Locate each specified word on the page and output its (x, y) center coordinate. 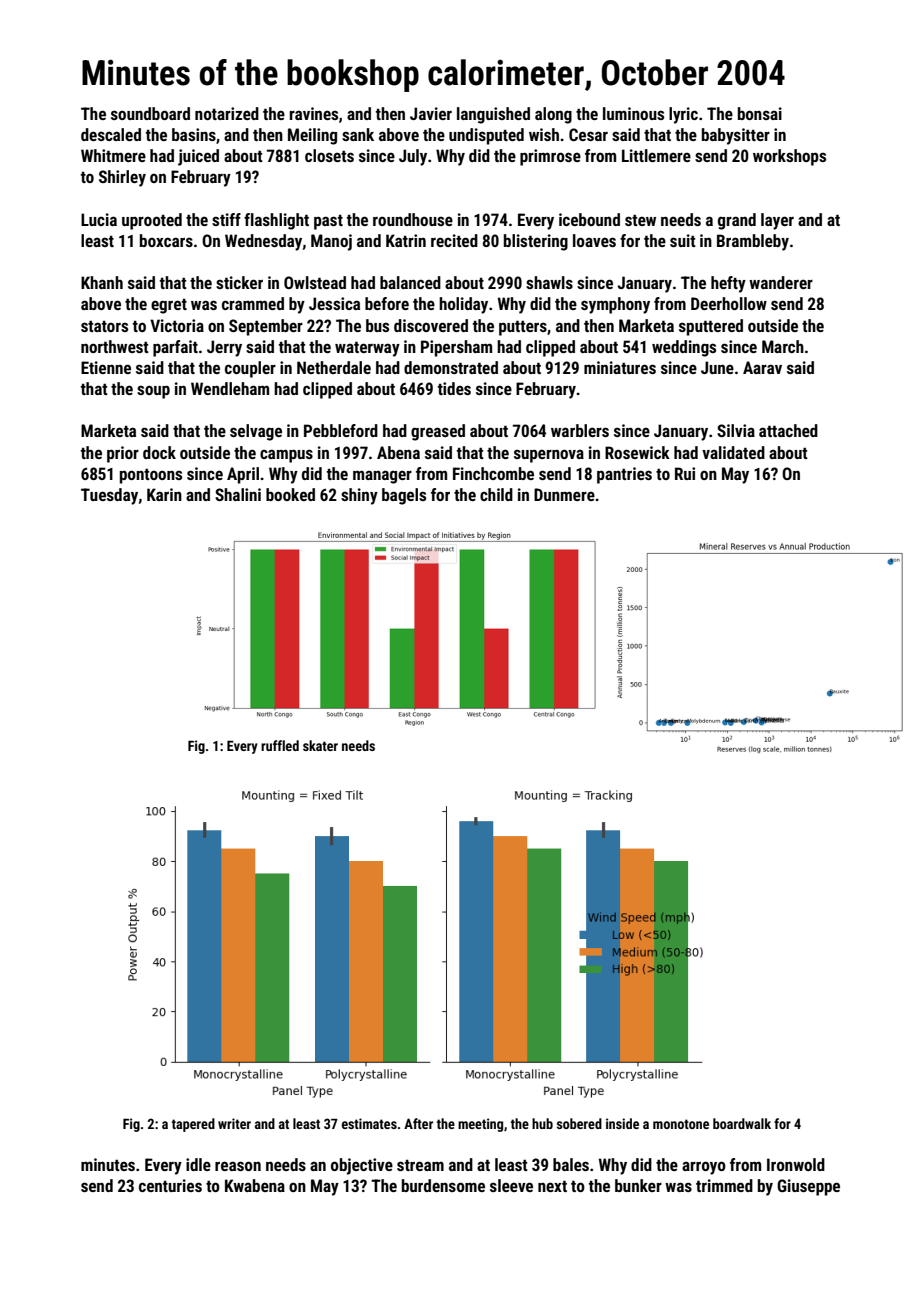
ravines (314, 113)
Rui (685, 473)
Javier (431, 113)
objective (362, 1166)
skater (320, 745)
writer (234, 1123)
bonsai (760, 113)
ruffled (280, 745)
